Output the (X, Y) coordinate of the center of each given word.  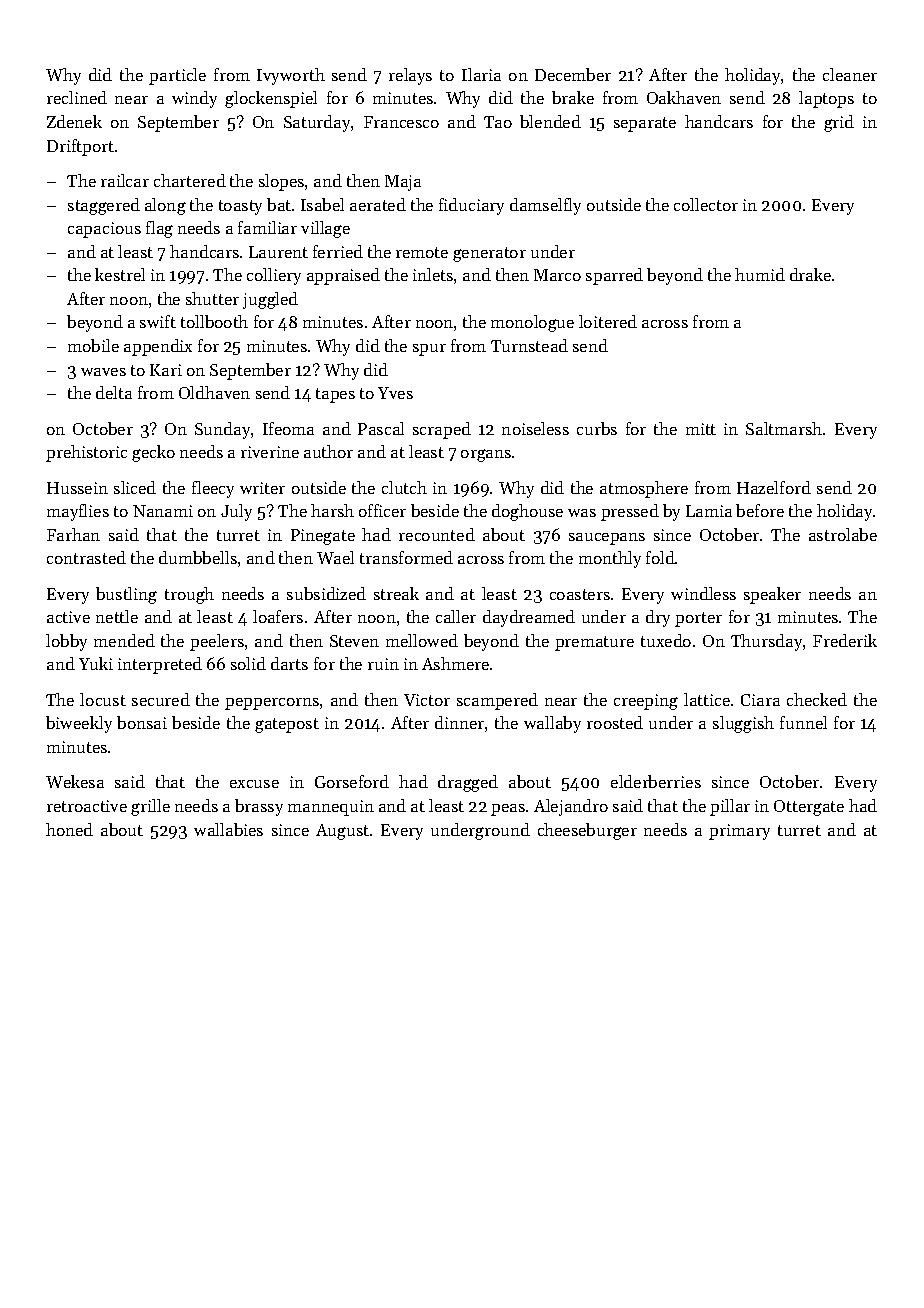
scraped (442, 430)
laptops (826, 99)
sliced (135, 487)
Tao (498, 122)
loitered (608, 321)
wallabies (228, 829)
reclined (77, 97)
